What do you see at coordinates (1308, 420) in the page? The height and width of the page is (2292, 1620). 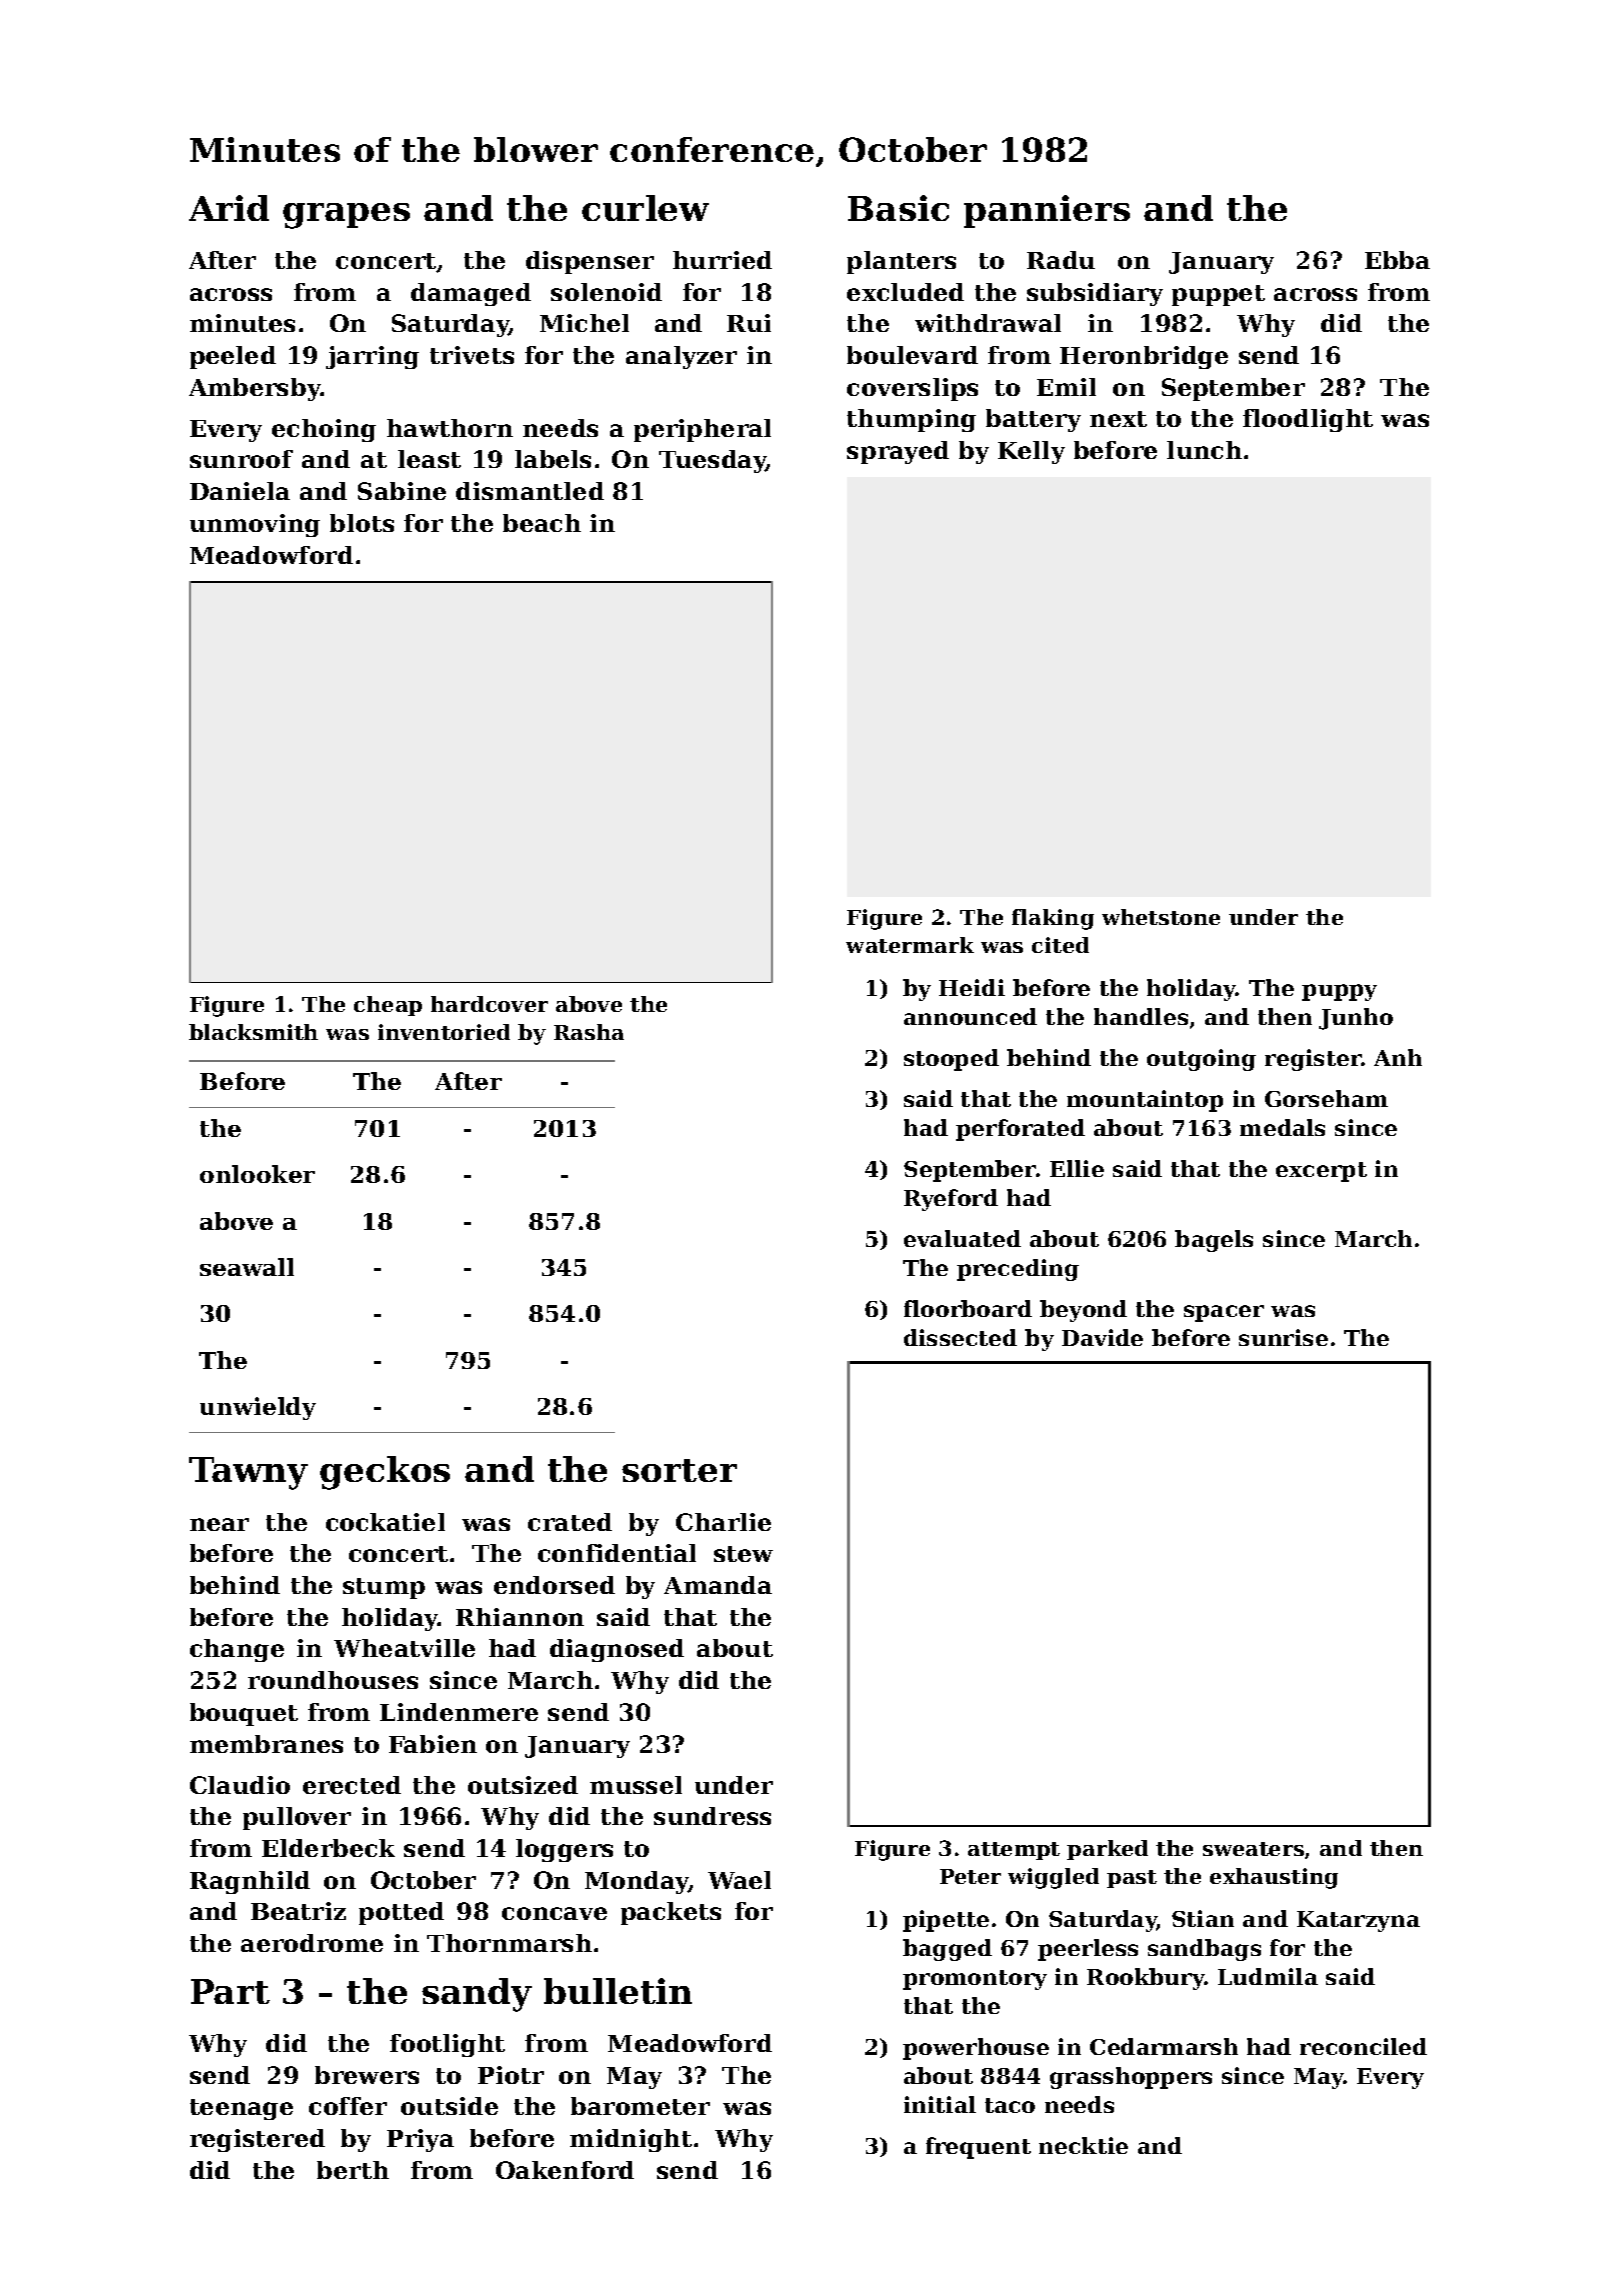 I see `floodlight` at bounding box center [1308, 420].
